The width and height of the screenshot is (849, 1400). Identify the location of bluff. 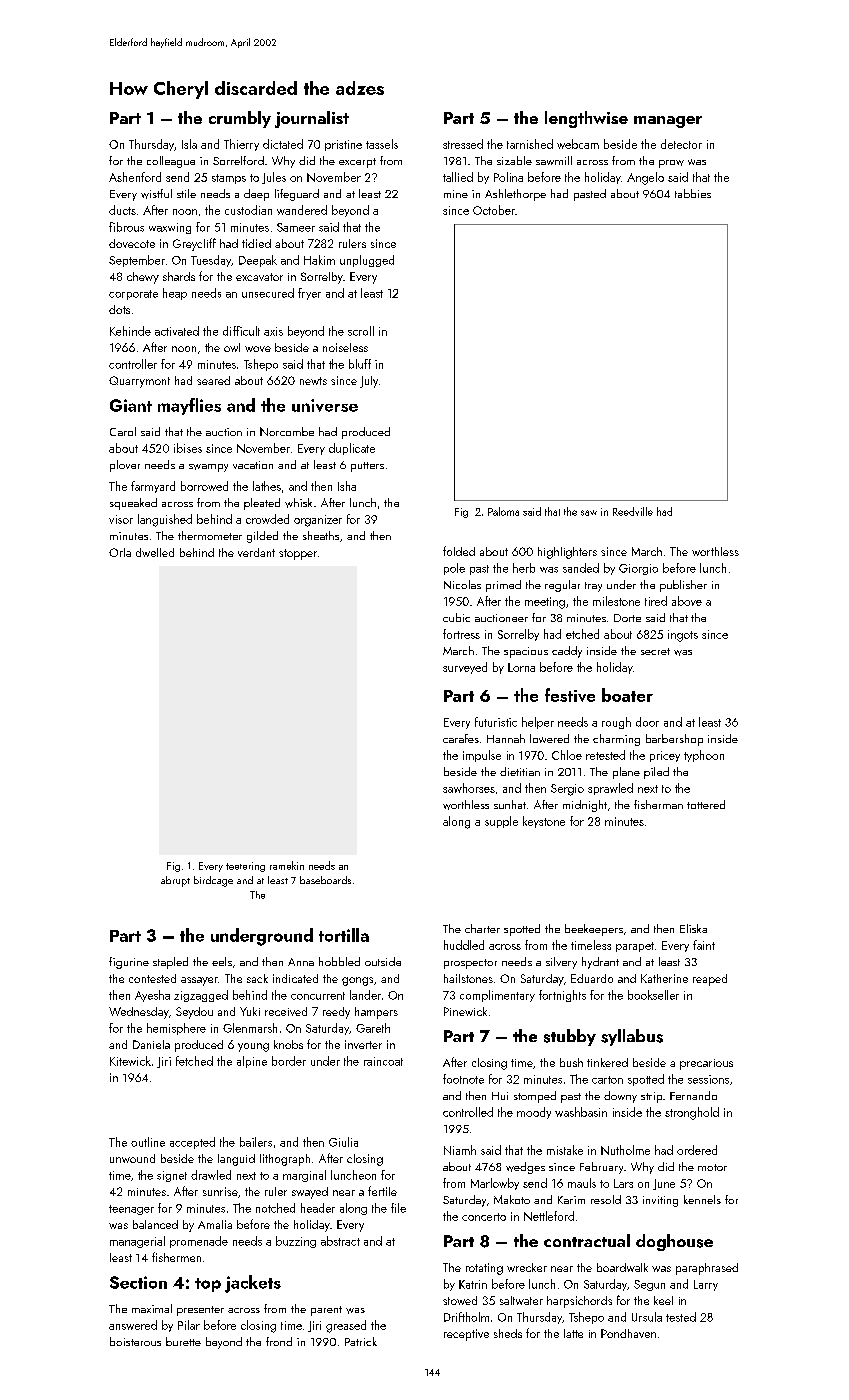
(360, 364).
